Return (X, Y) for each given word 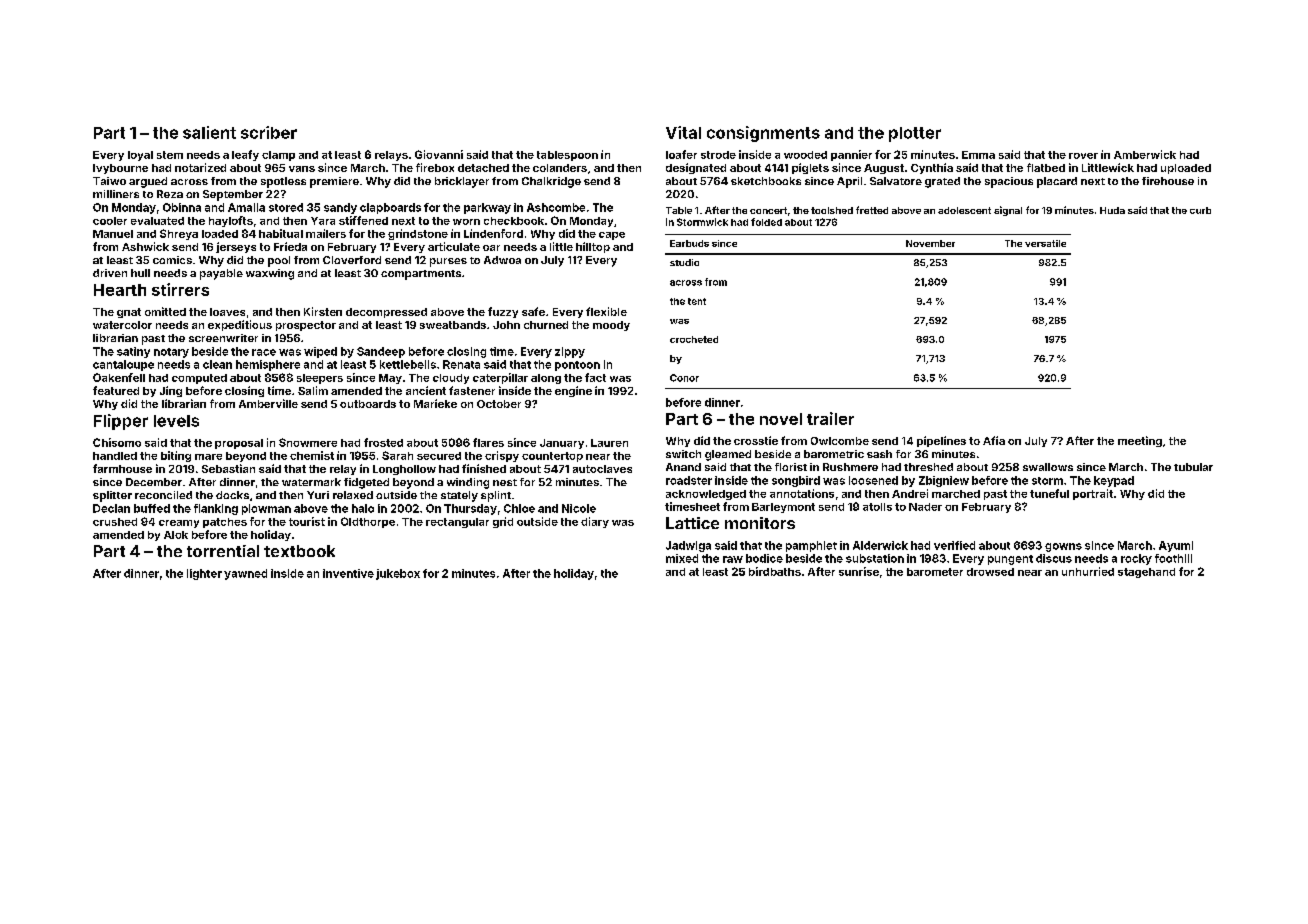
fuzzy (503, 312)
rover (1083, 156)
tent (697, 301)
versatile (1045, 243)
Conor (684, 378)
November (930, 243)
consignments (763, 134)
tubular (1193, 467)
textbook (299, 551)
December (154, 482)
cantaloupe (123, 365)
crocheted (694, 339)
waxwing (270, 274)
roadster (689, 480)
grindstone (418, 234)
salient (209, 132)
